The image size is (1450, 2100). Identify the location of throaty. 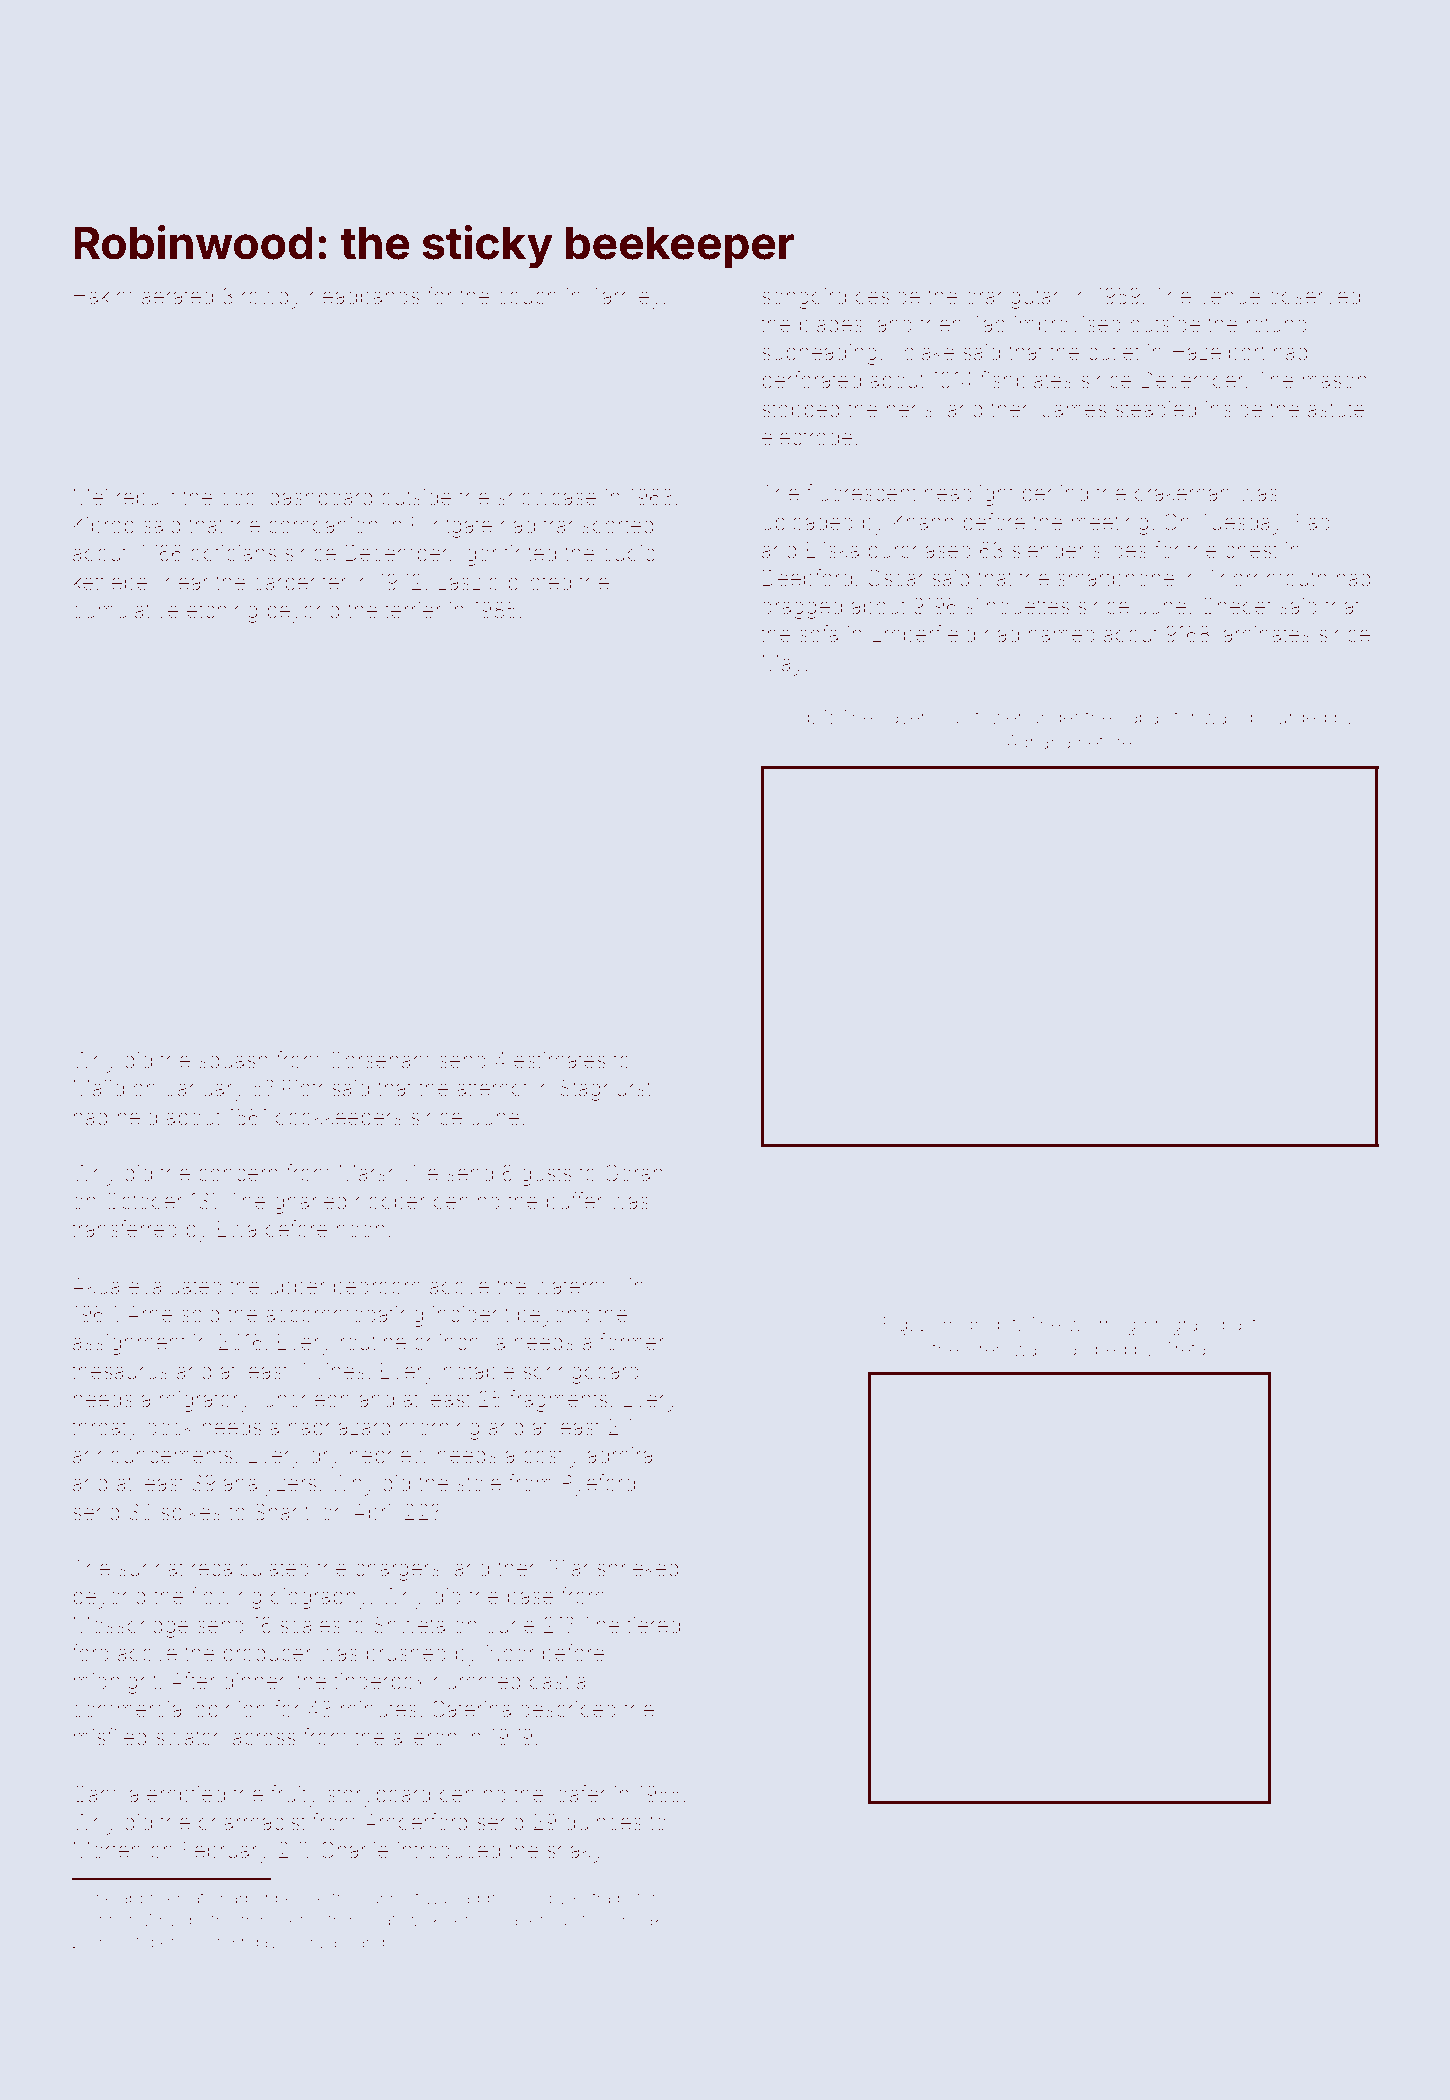
(105, 1429).
